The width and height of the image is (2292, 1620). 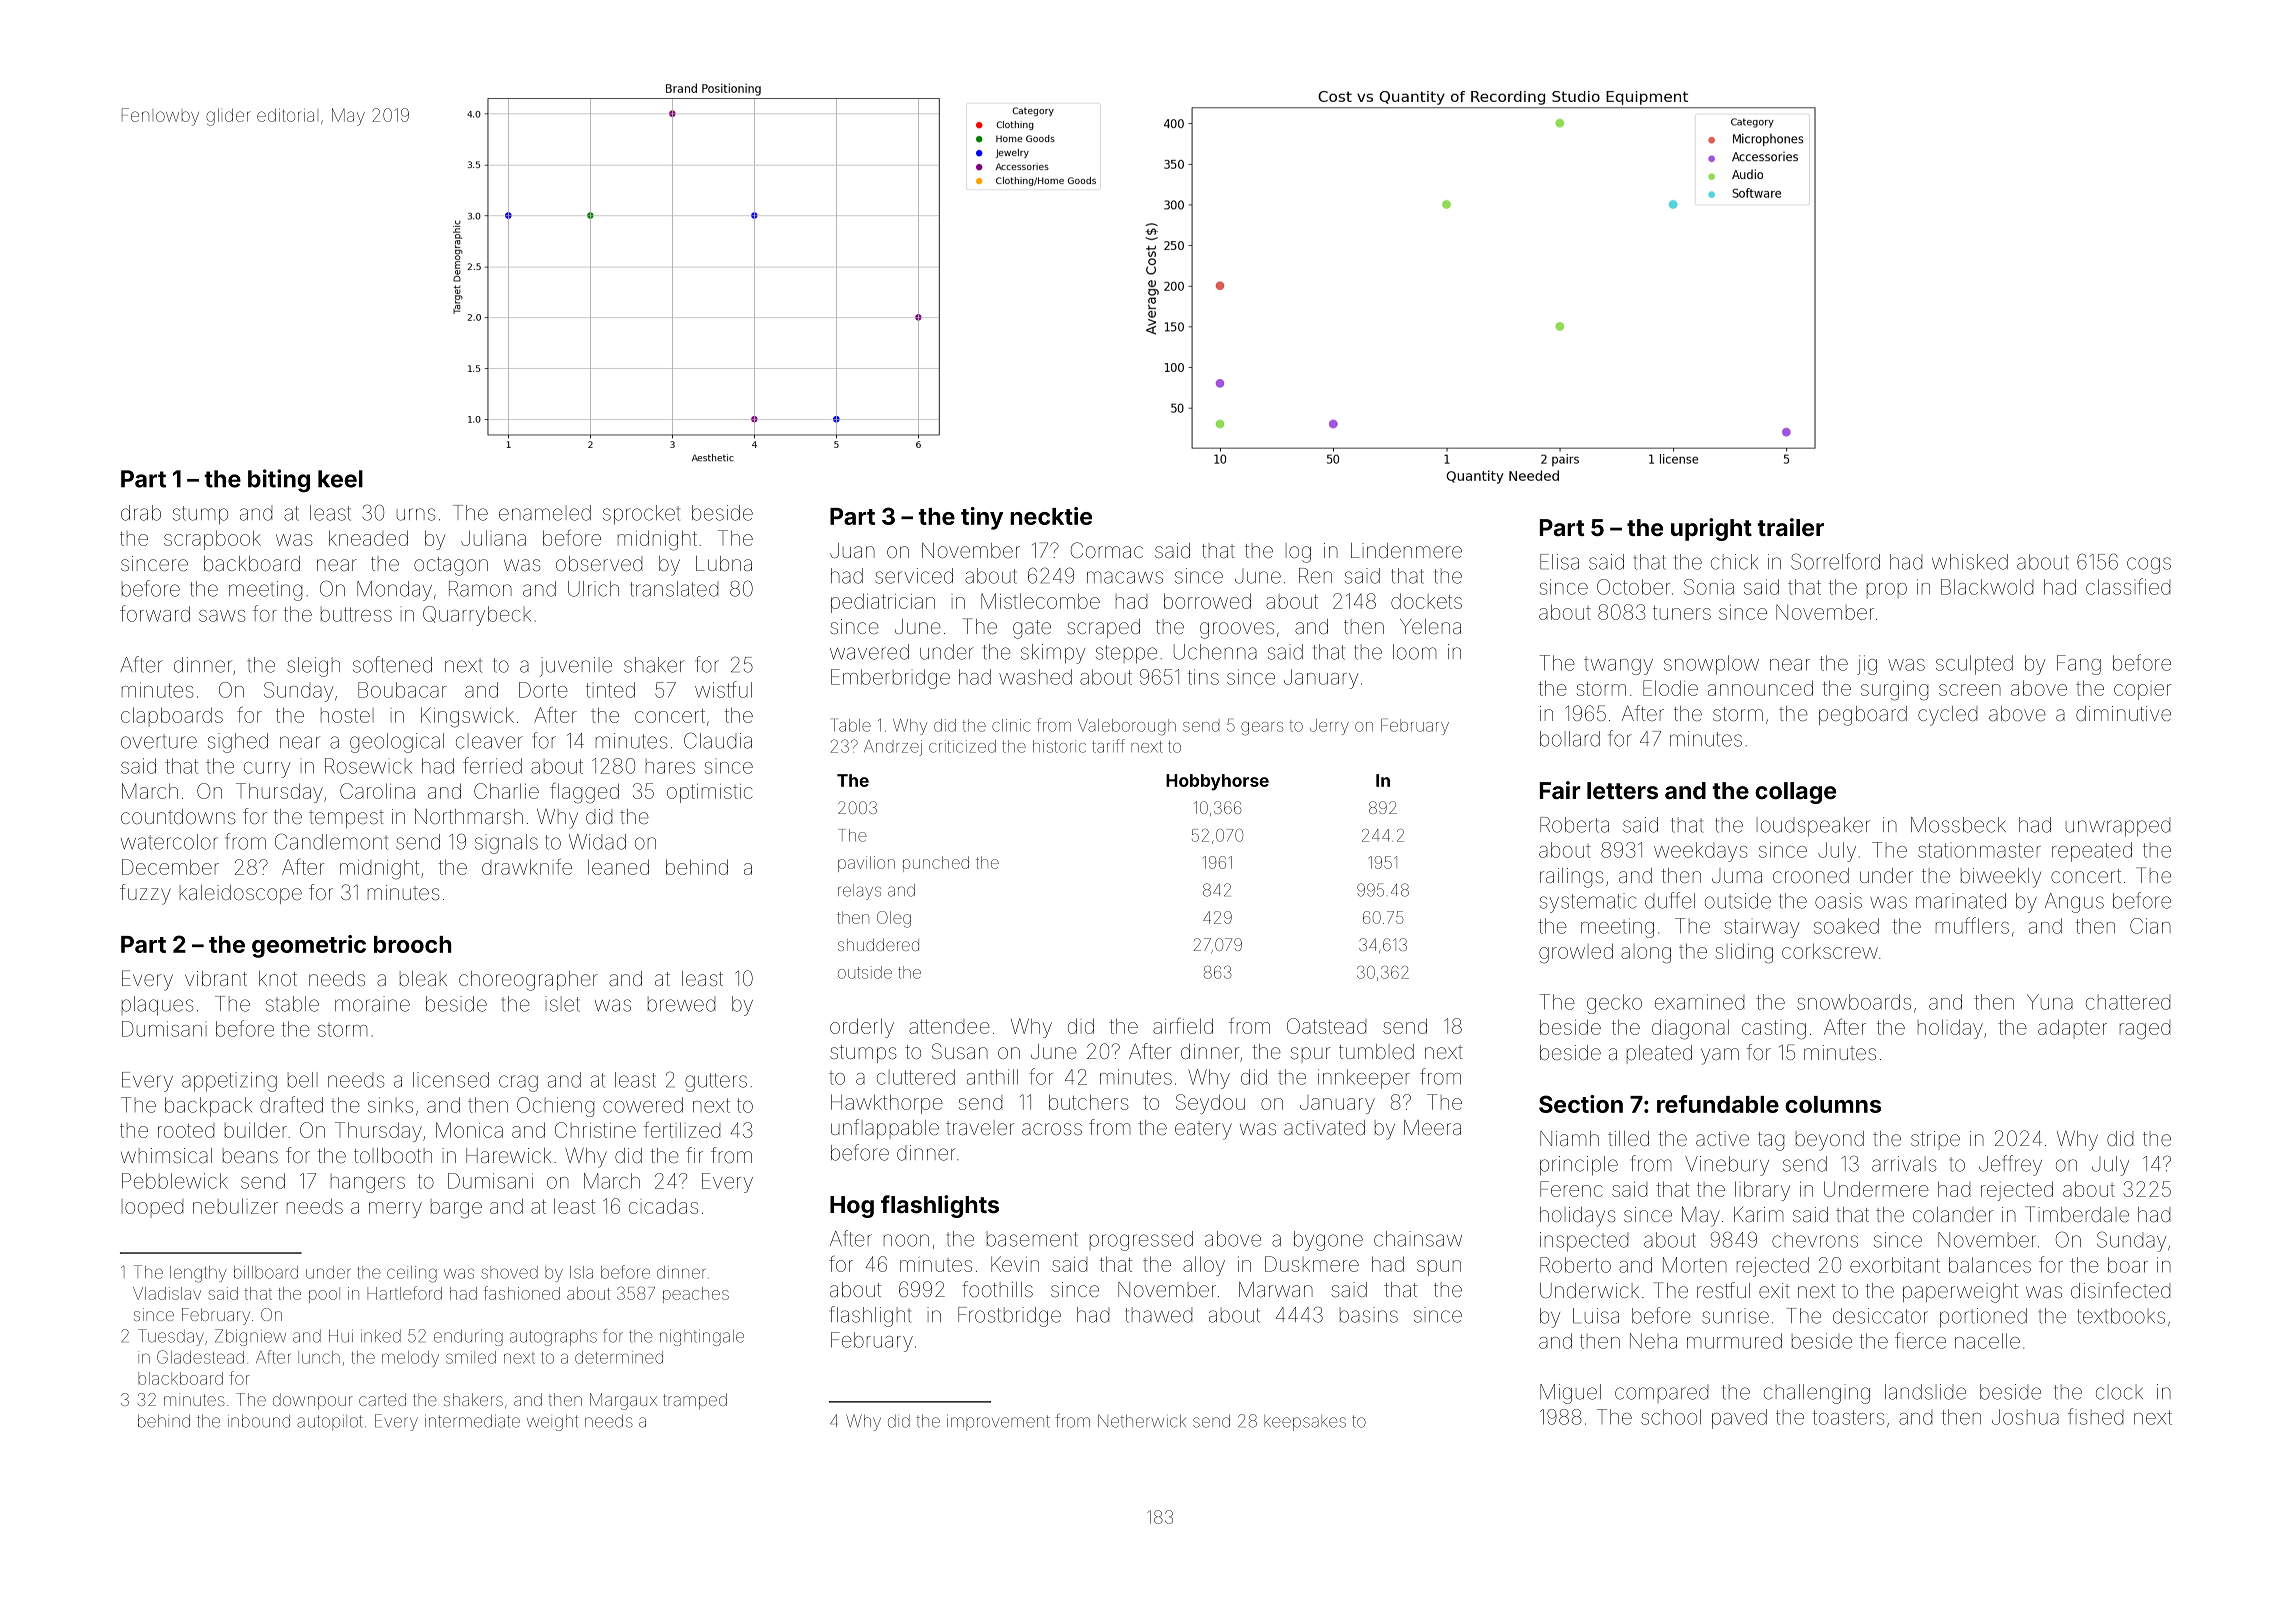 I want to click on relays, so click(x=859, y=892).
